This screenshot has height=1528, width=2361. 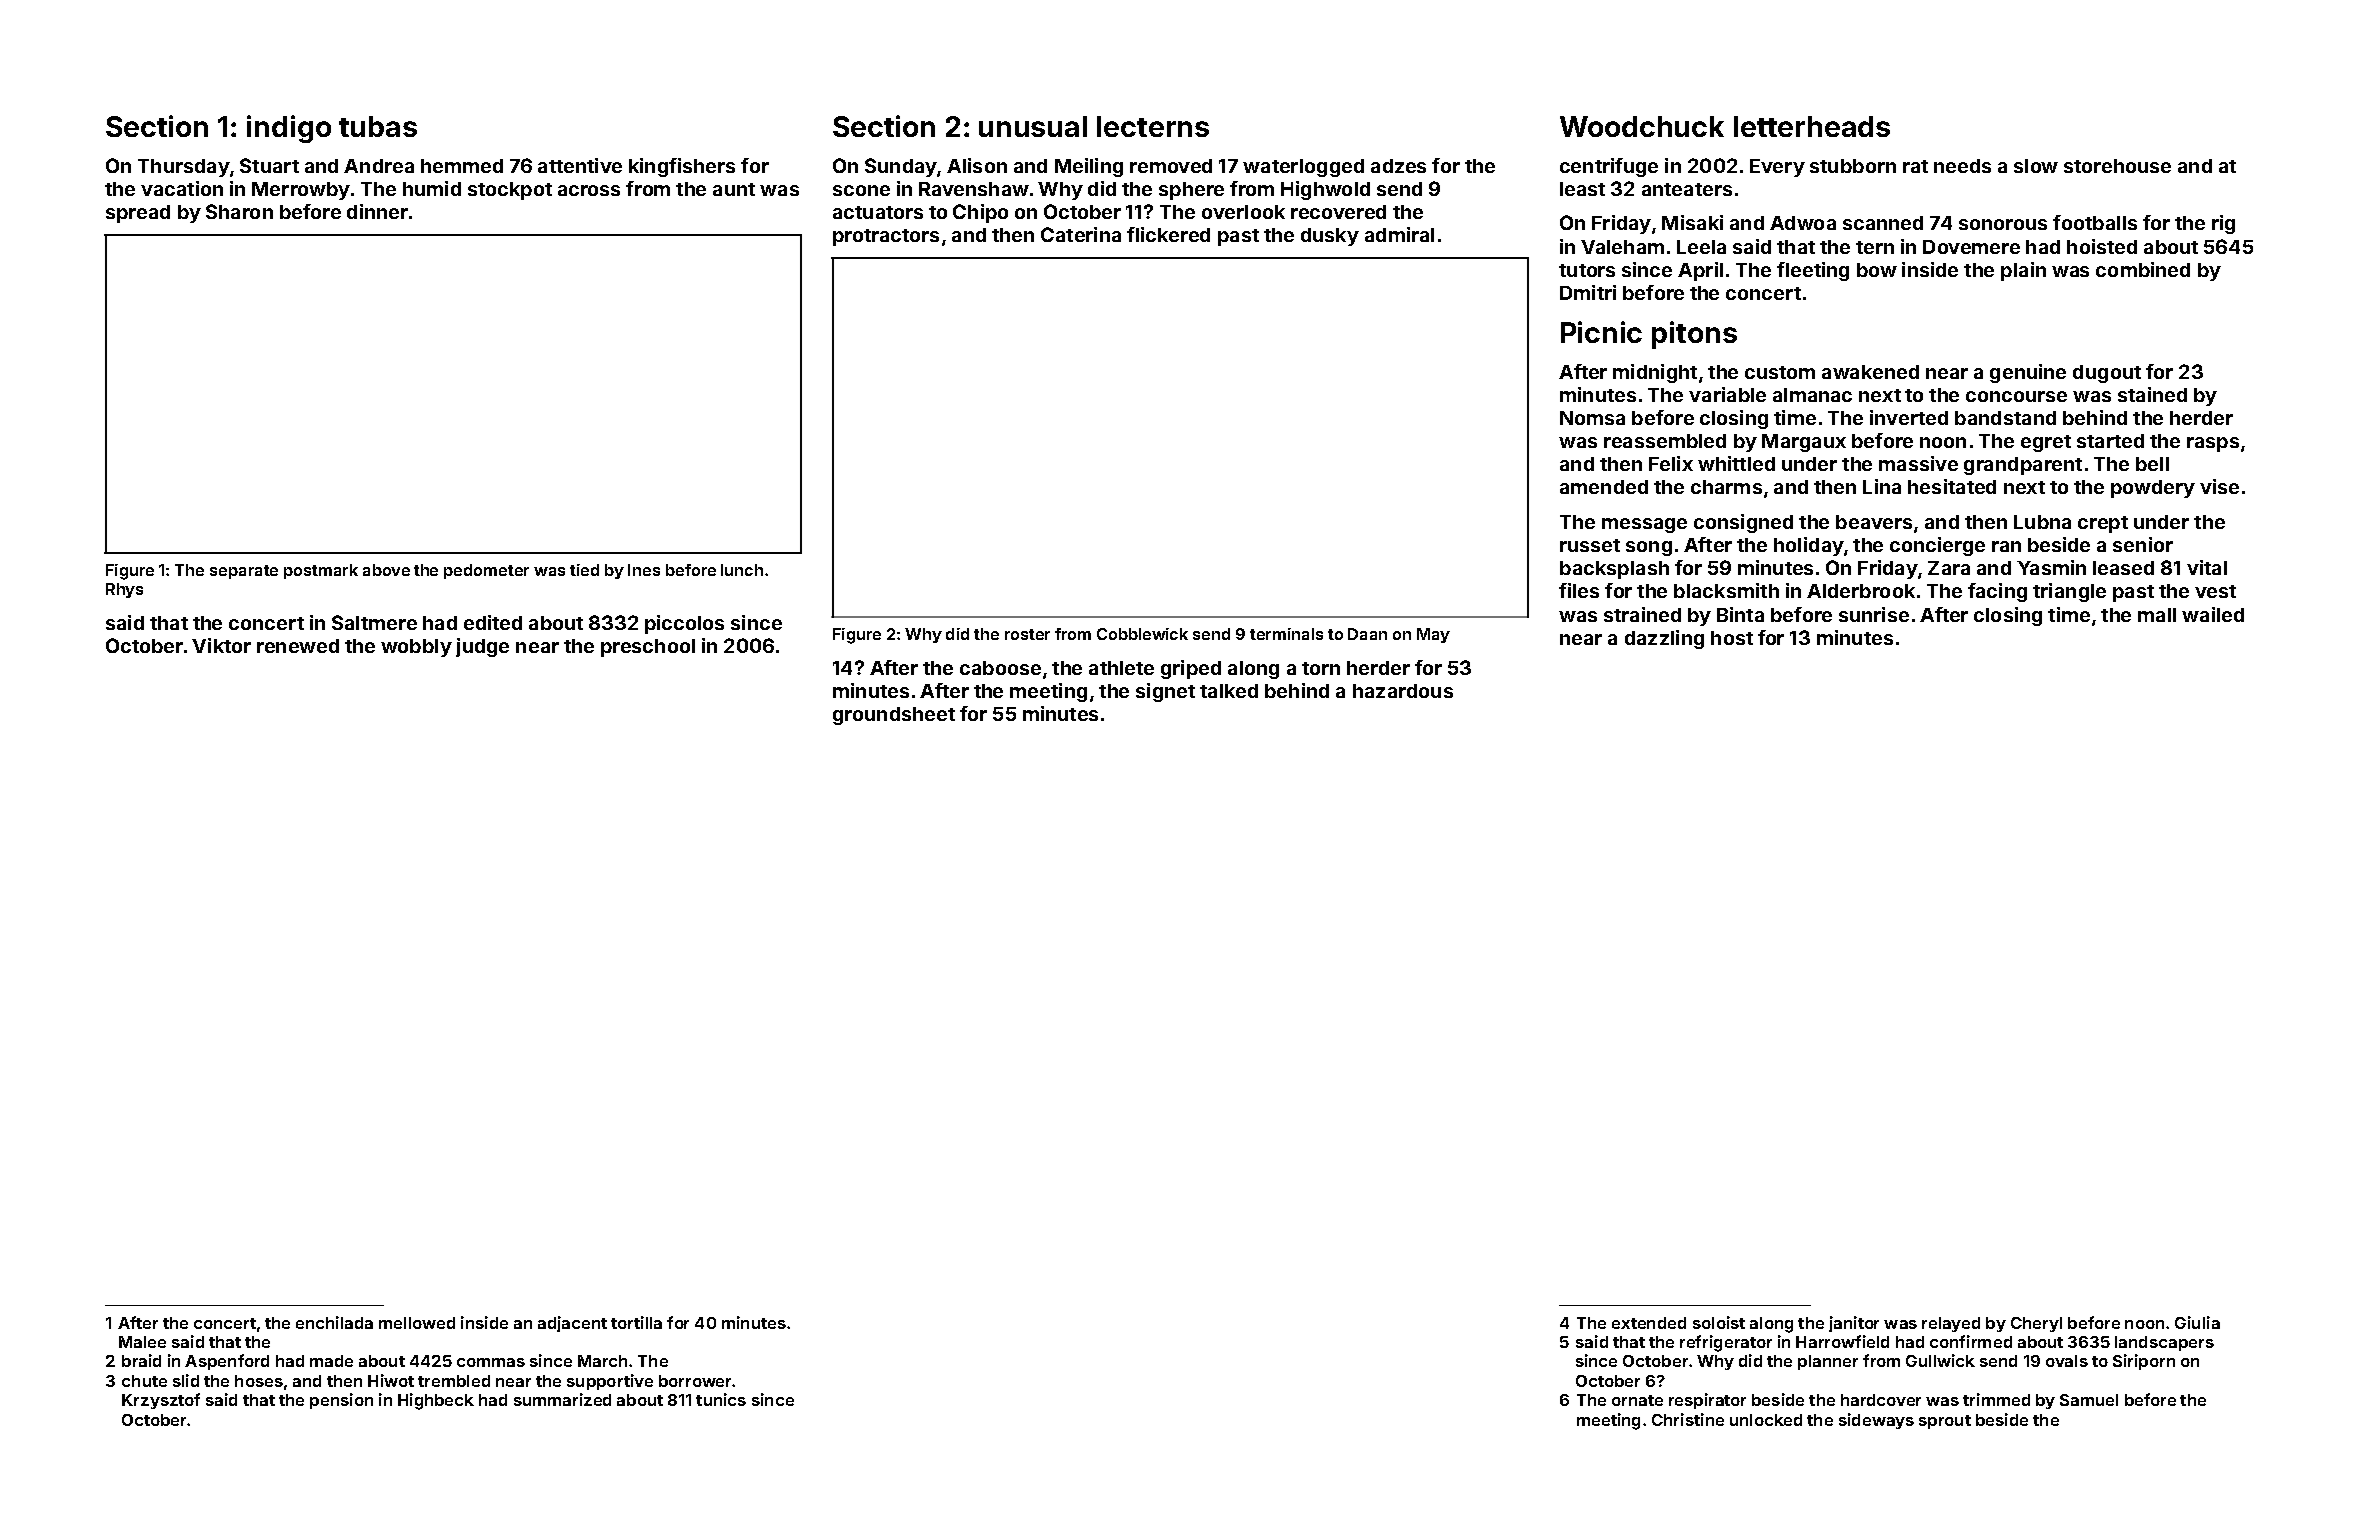 I want to click on tunics, so click(x=721, y=1399).
